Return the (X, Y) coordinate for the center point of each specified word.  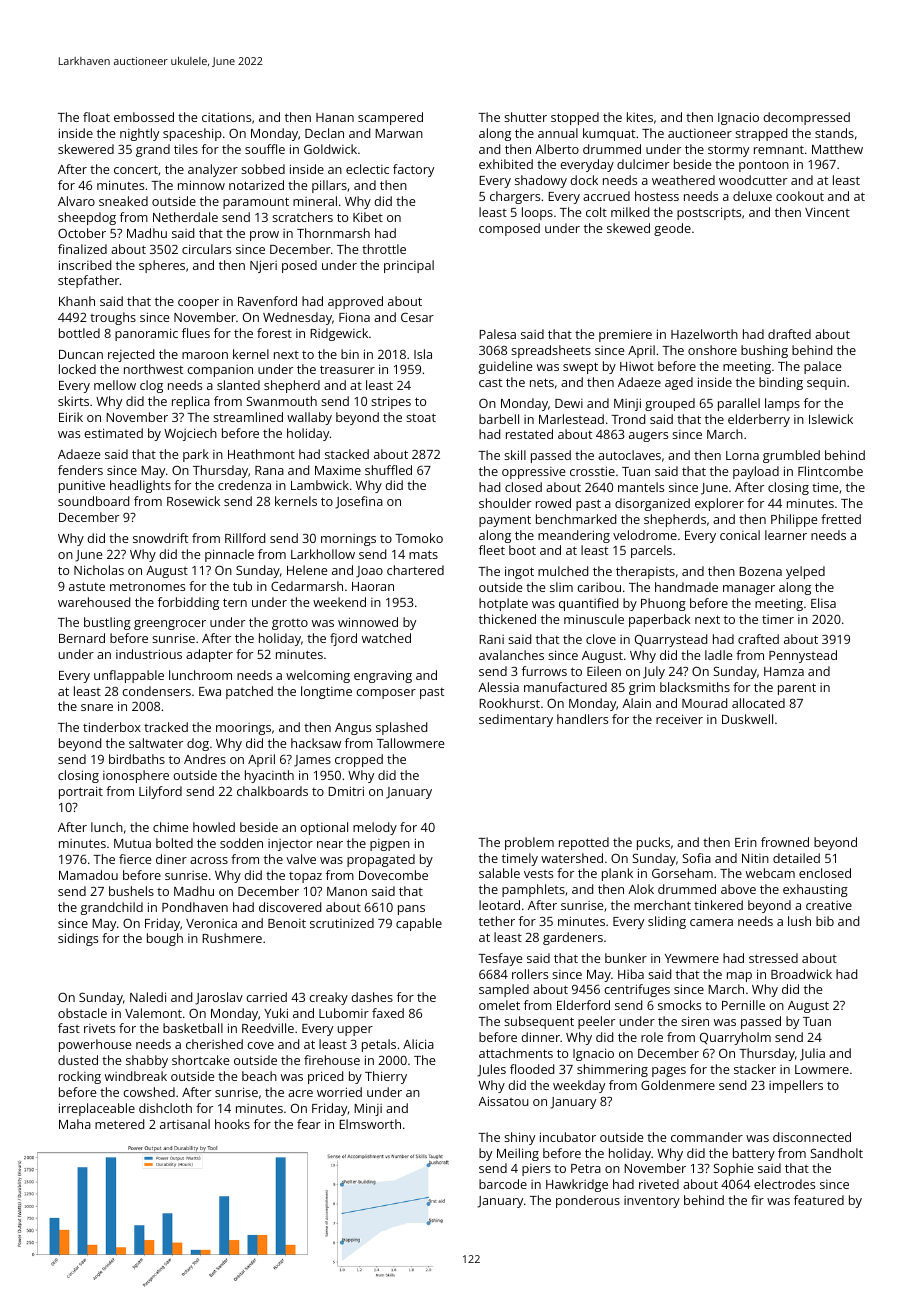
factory (413, 170)
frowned (785, 842)
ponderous (588, 1201)
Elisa (823, 603)
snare (97, 707)
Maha (75, 1124)
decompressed (806, 118)
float (96, 117)
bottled (79, 333)
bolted (174, 843)
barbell (499, 419)
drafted (789, 334)
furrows (544, 671)
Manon (347, 891)
